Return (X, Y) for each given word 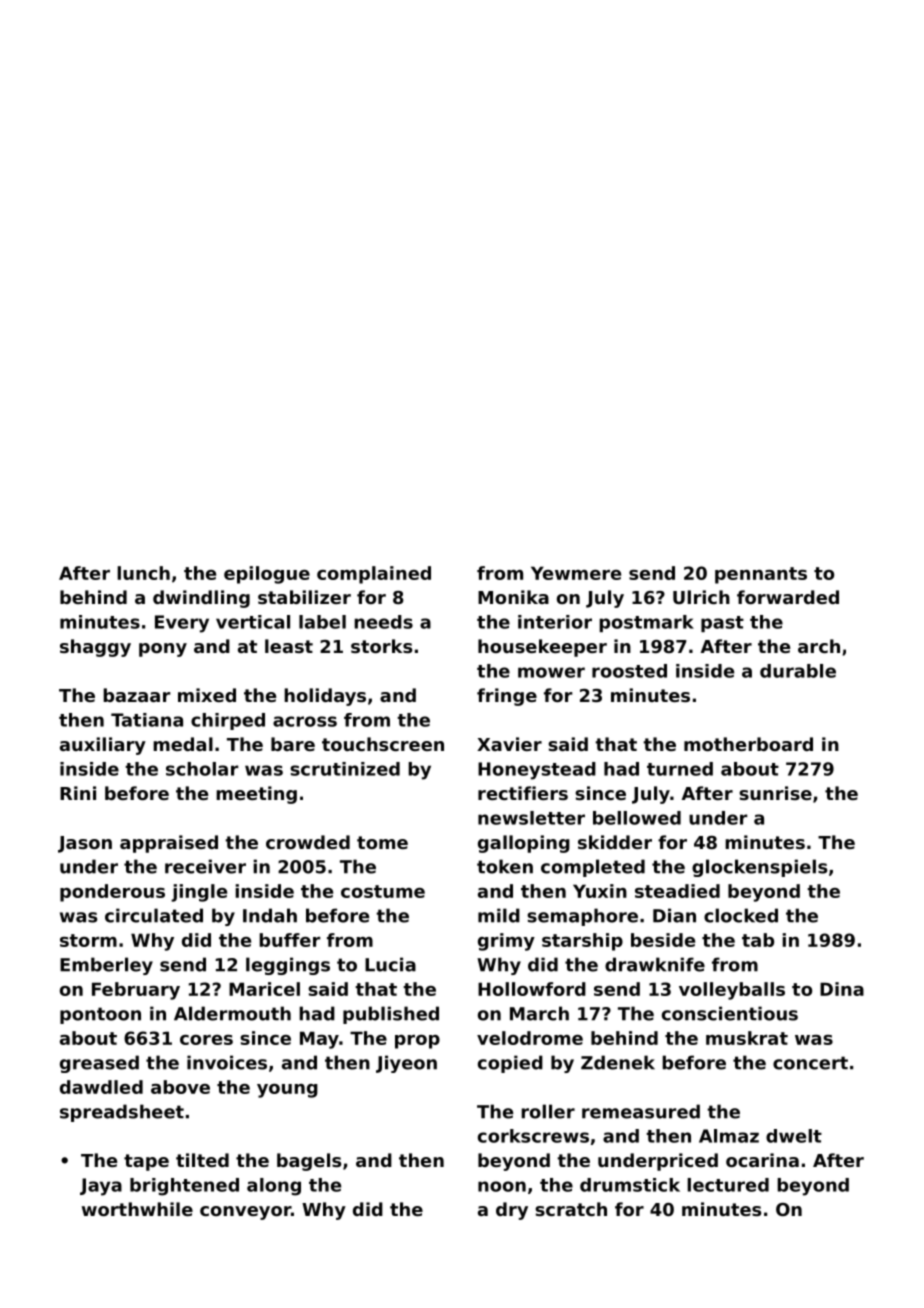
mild (499, 915)
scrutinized (345, 769)
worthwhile (137, 1209)
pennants (761, 575)
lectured (728, 1185)
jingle (199, 893)
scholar (202, 769)
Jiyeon (406, 1064)
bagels (309, 1162)
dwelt (794, 1136)
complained (374, 575)
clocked (741, 915)
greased (99, 1064)
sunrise (775, 793)
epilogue (267, 575)
